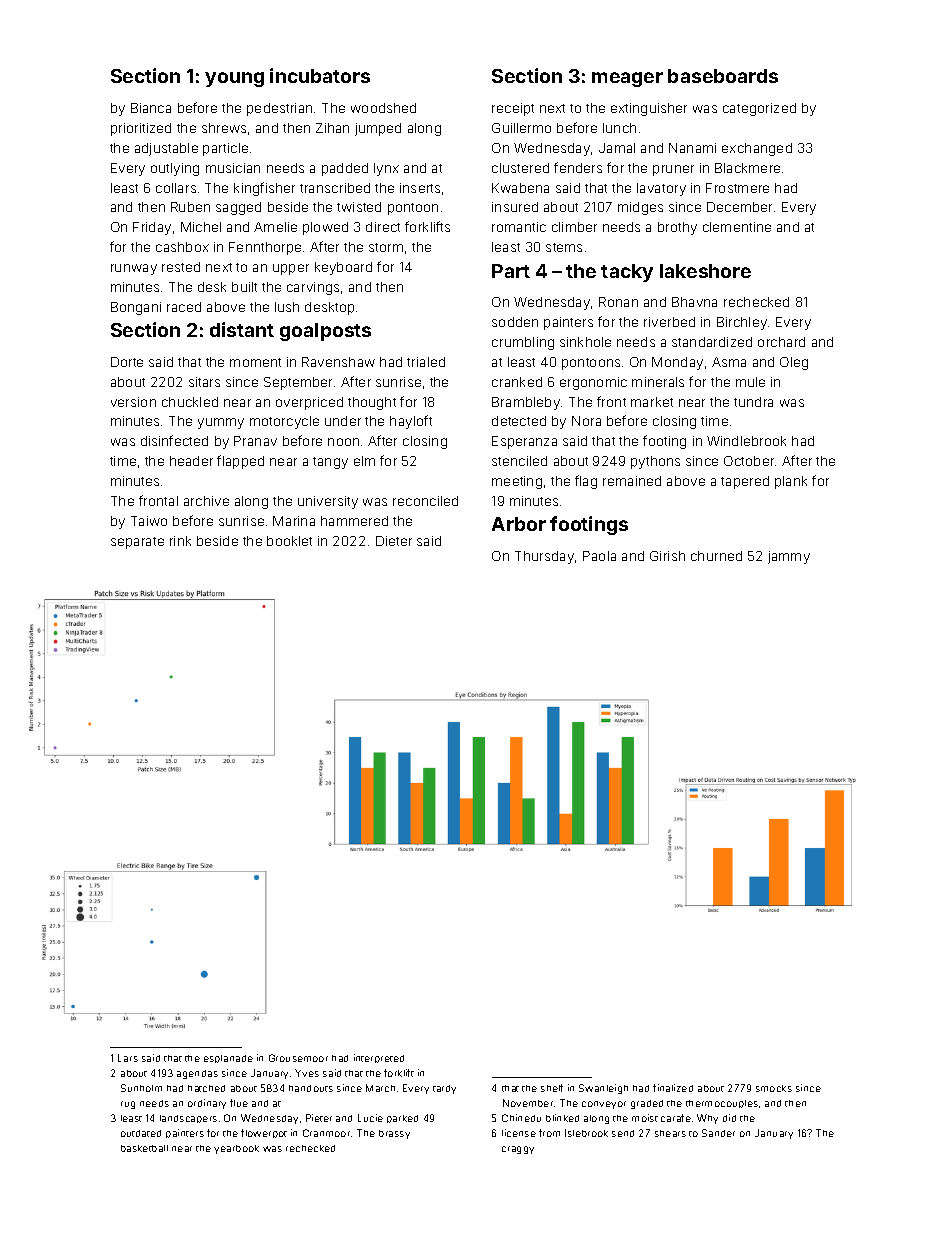 The width and height of the screenshot is (952, 1233). What do you see at coordinates (578, 167) in the screenshot?
I see `fenders` at bounding box center [578, 167].
